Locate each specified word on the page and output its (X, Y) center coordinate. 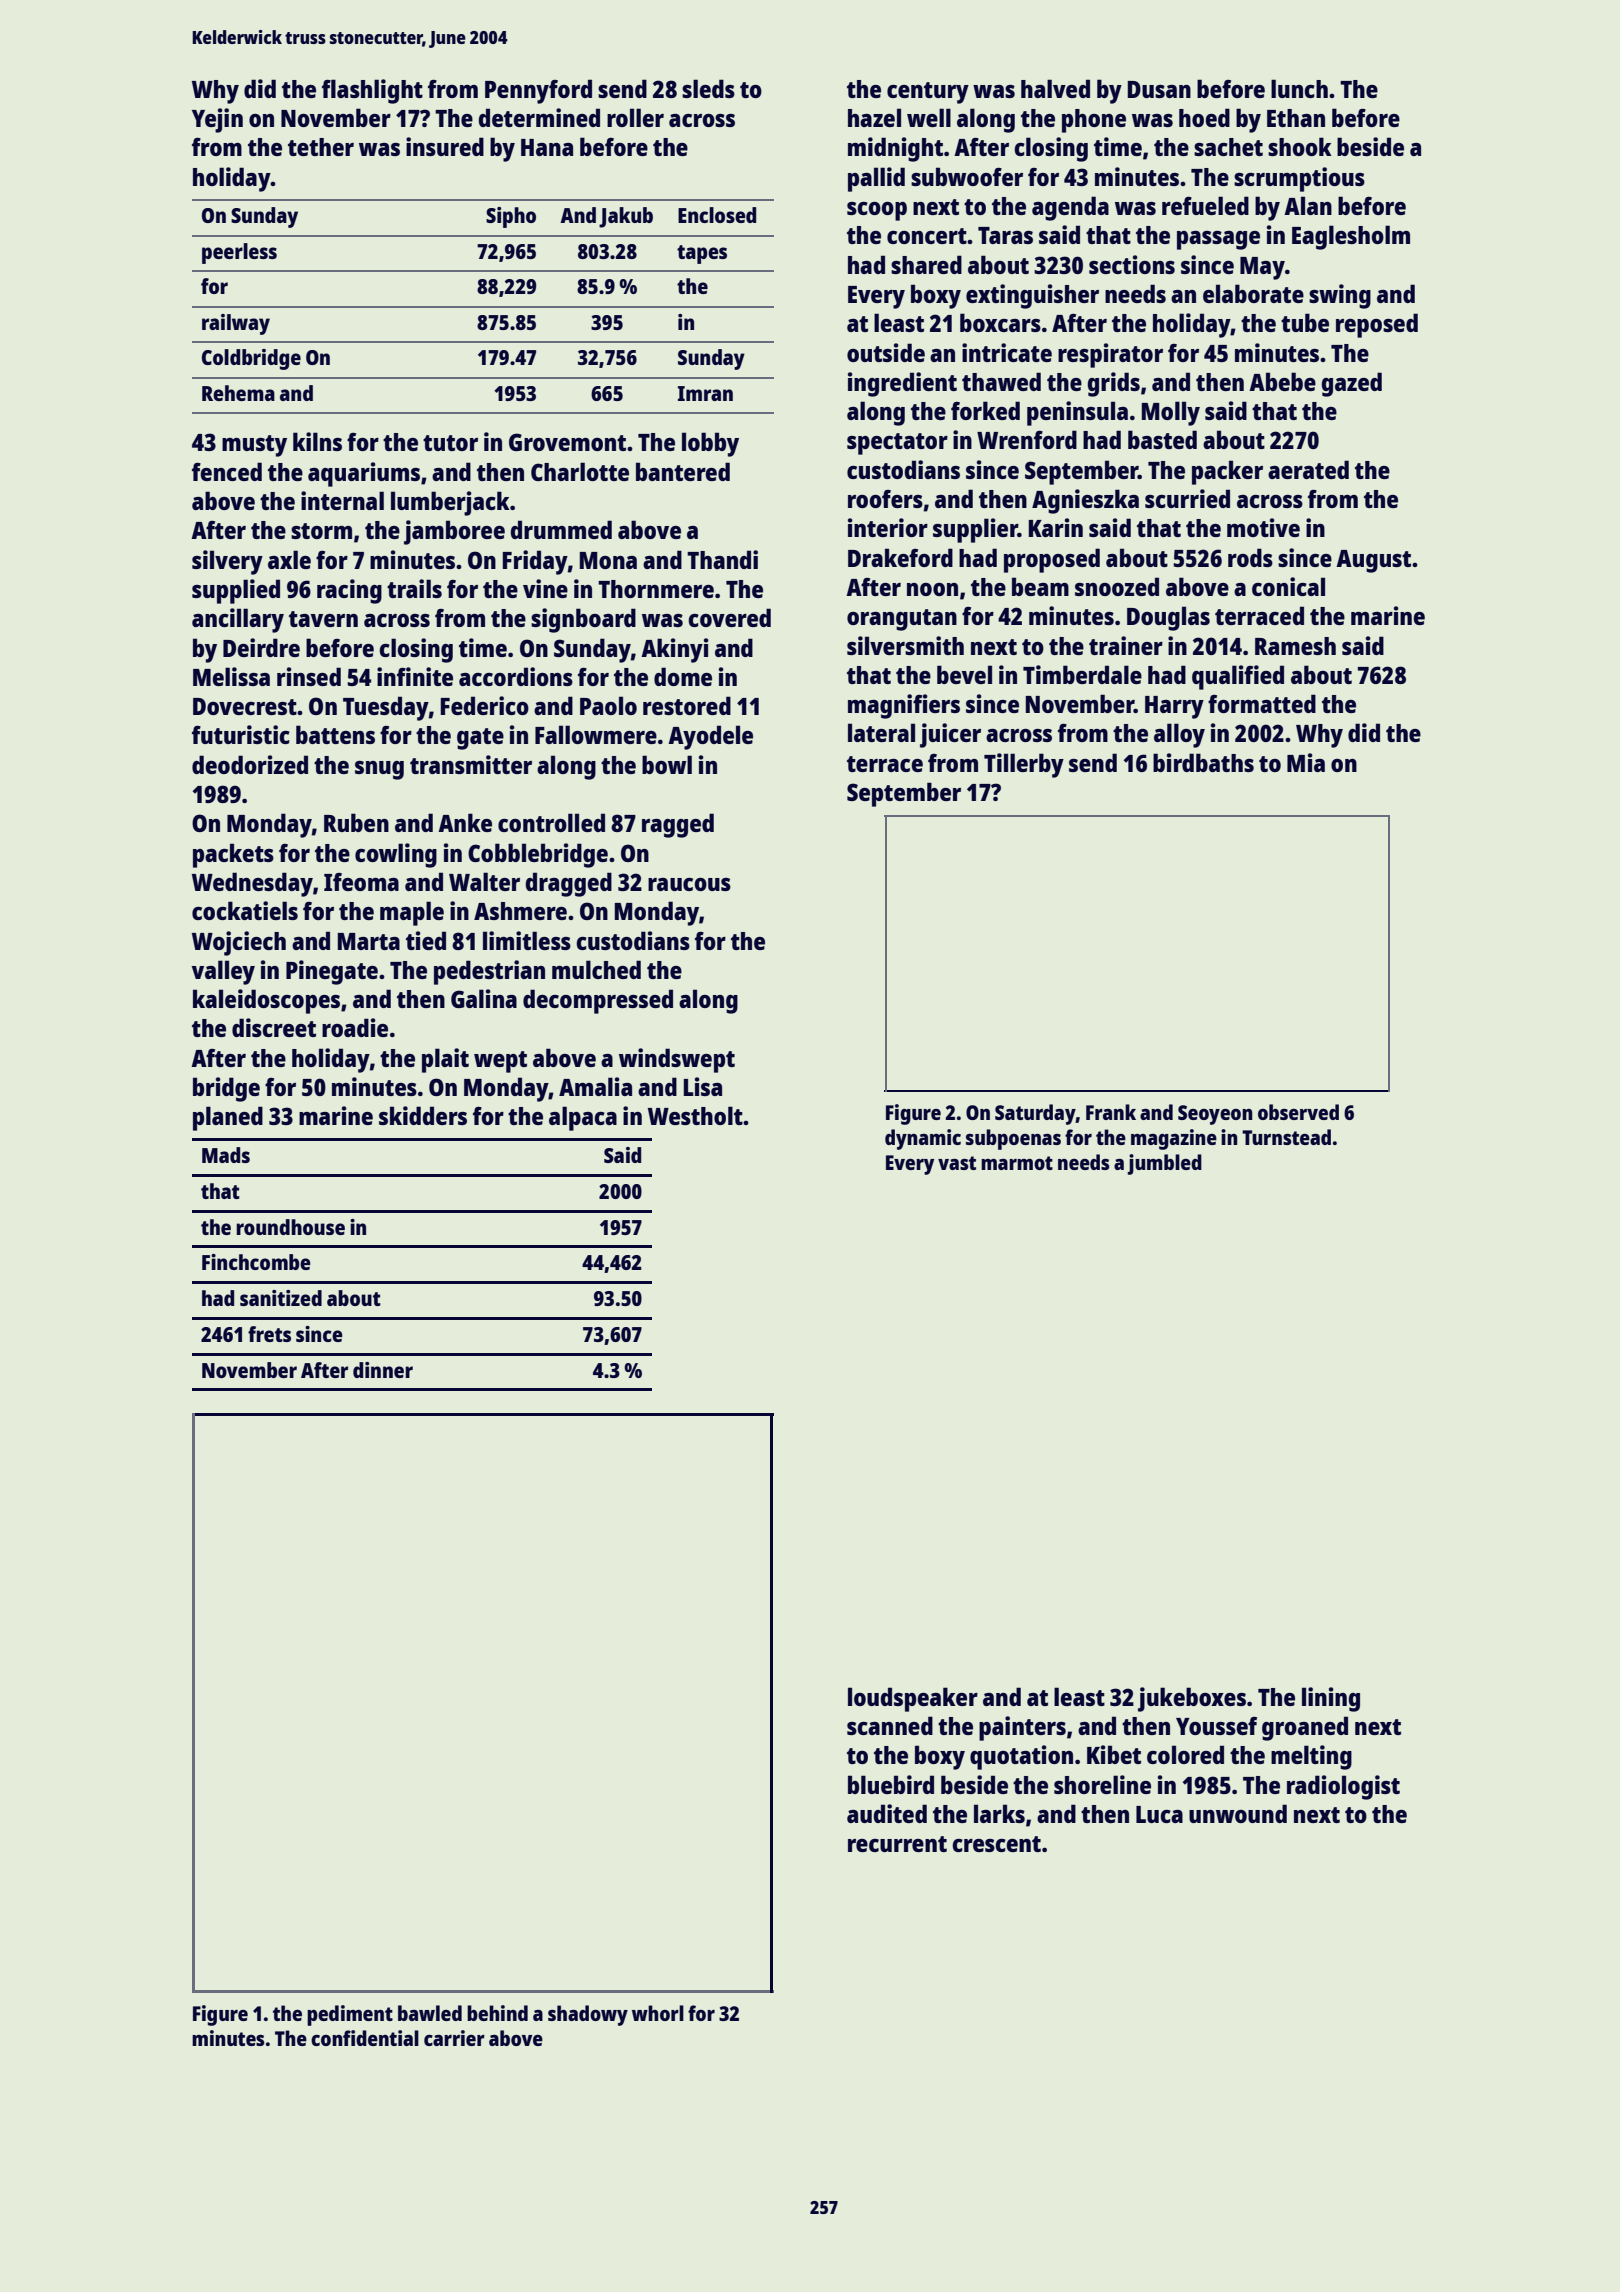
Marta (368, 941)
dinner (383, 1370)
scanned (890, 1725)
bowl (667, 764)
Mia (1306, 762)
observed (1298, 1112)
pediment (350, 2015)
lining (1331, 1699)
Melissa (231, 676)
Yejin (217, 120)
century (928, 93)
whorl (658, 2013)
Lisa (702, 1086)
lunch (1299, 88)
